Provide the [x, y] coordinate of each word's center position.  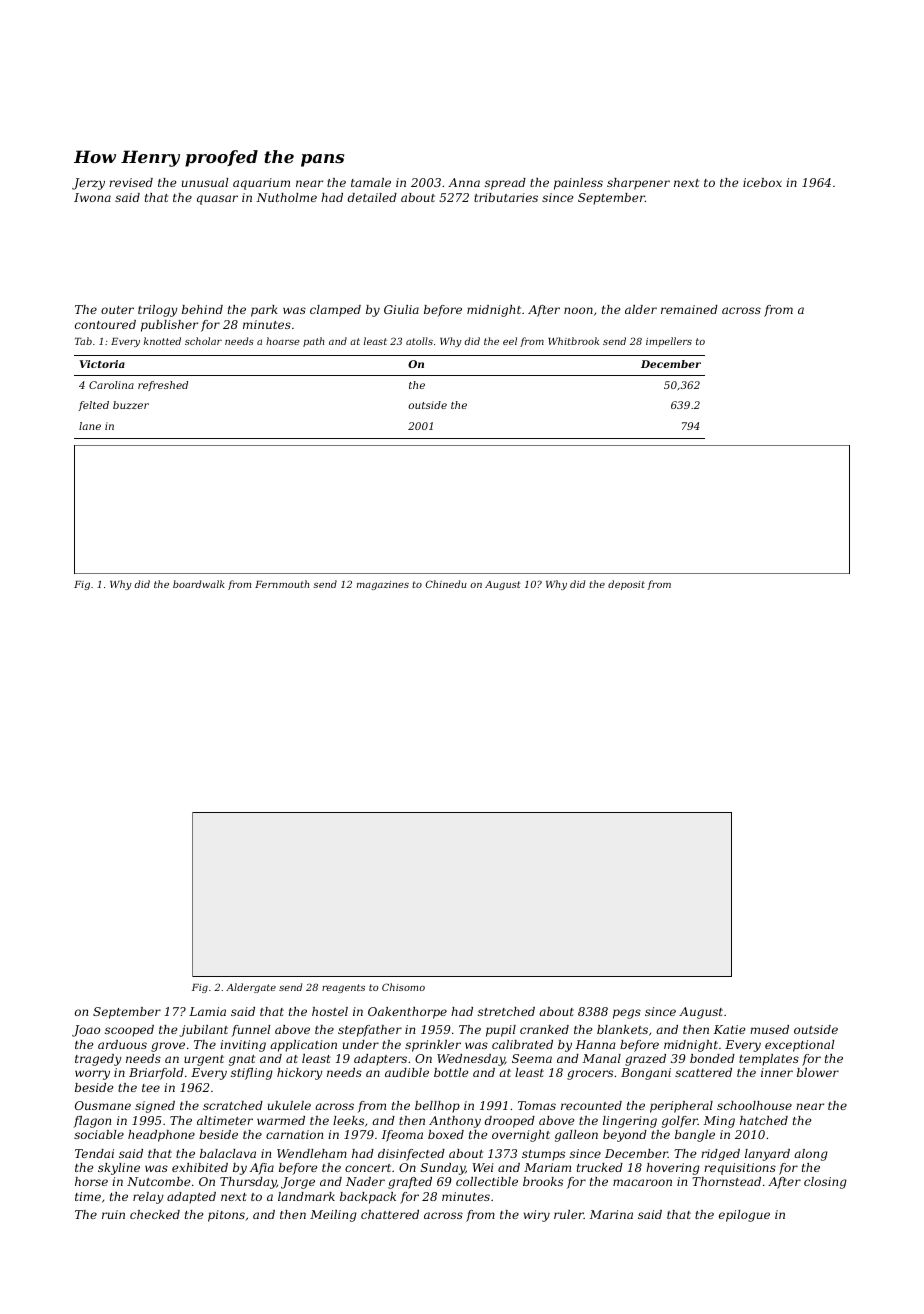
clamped [335, 311]
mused [769, 1029]
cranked [544, 1029]
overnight [521, 1136]
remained [689, 309]
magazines [383, 585]
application [303, 1046]
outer [117, 310]
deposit [626, 585]
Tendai [94, 1153]
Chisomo [403, 987]
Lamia [207, 1011]
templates [769, 1060]
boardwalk [199, 584]
